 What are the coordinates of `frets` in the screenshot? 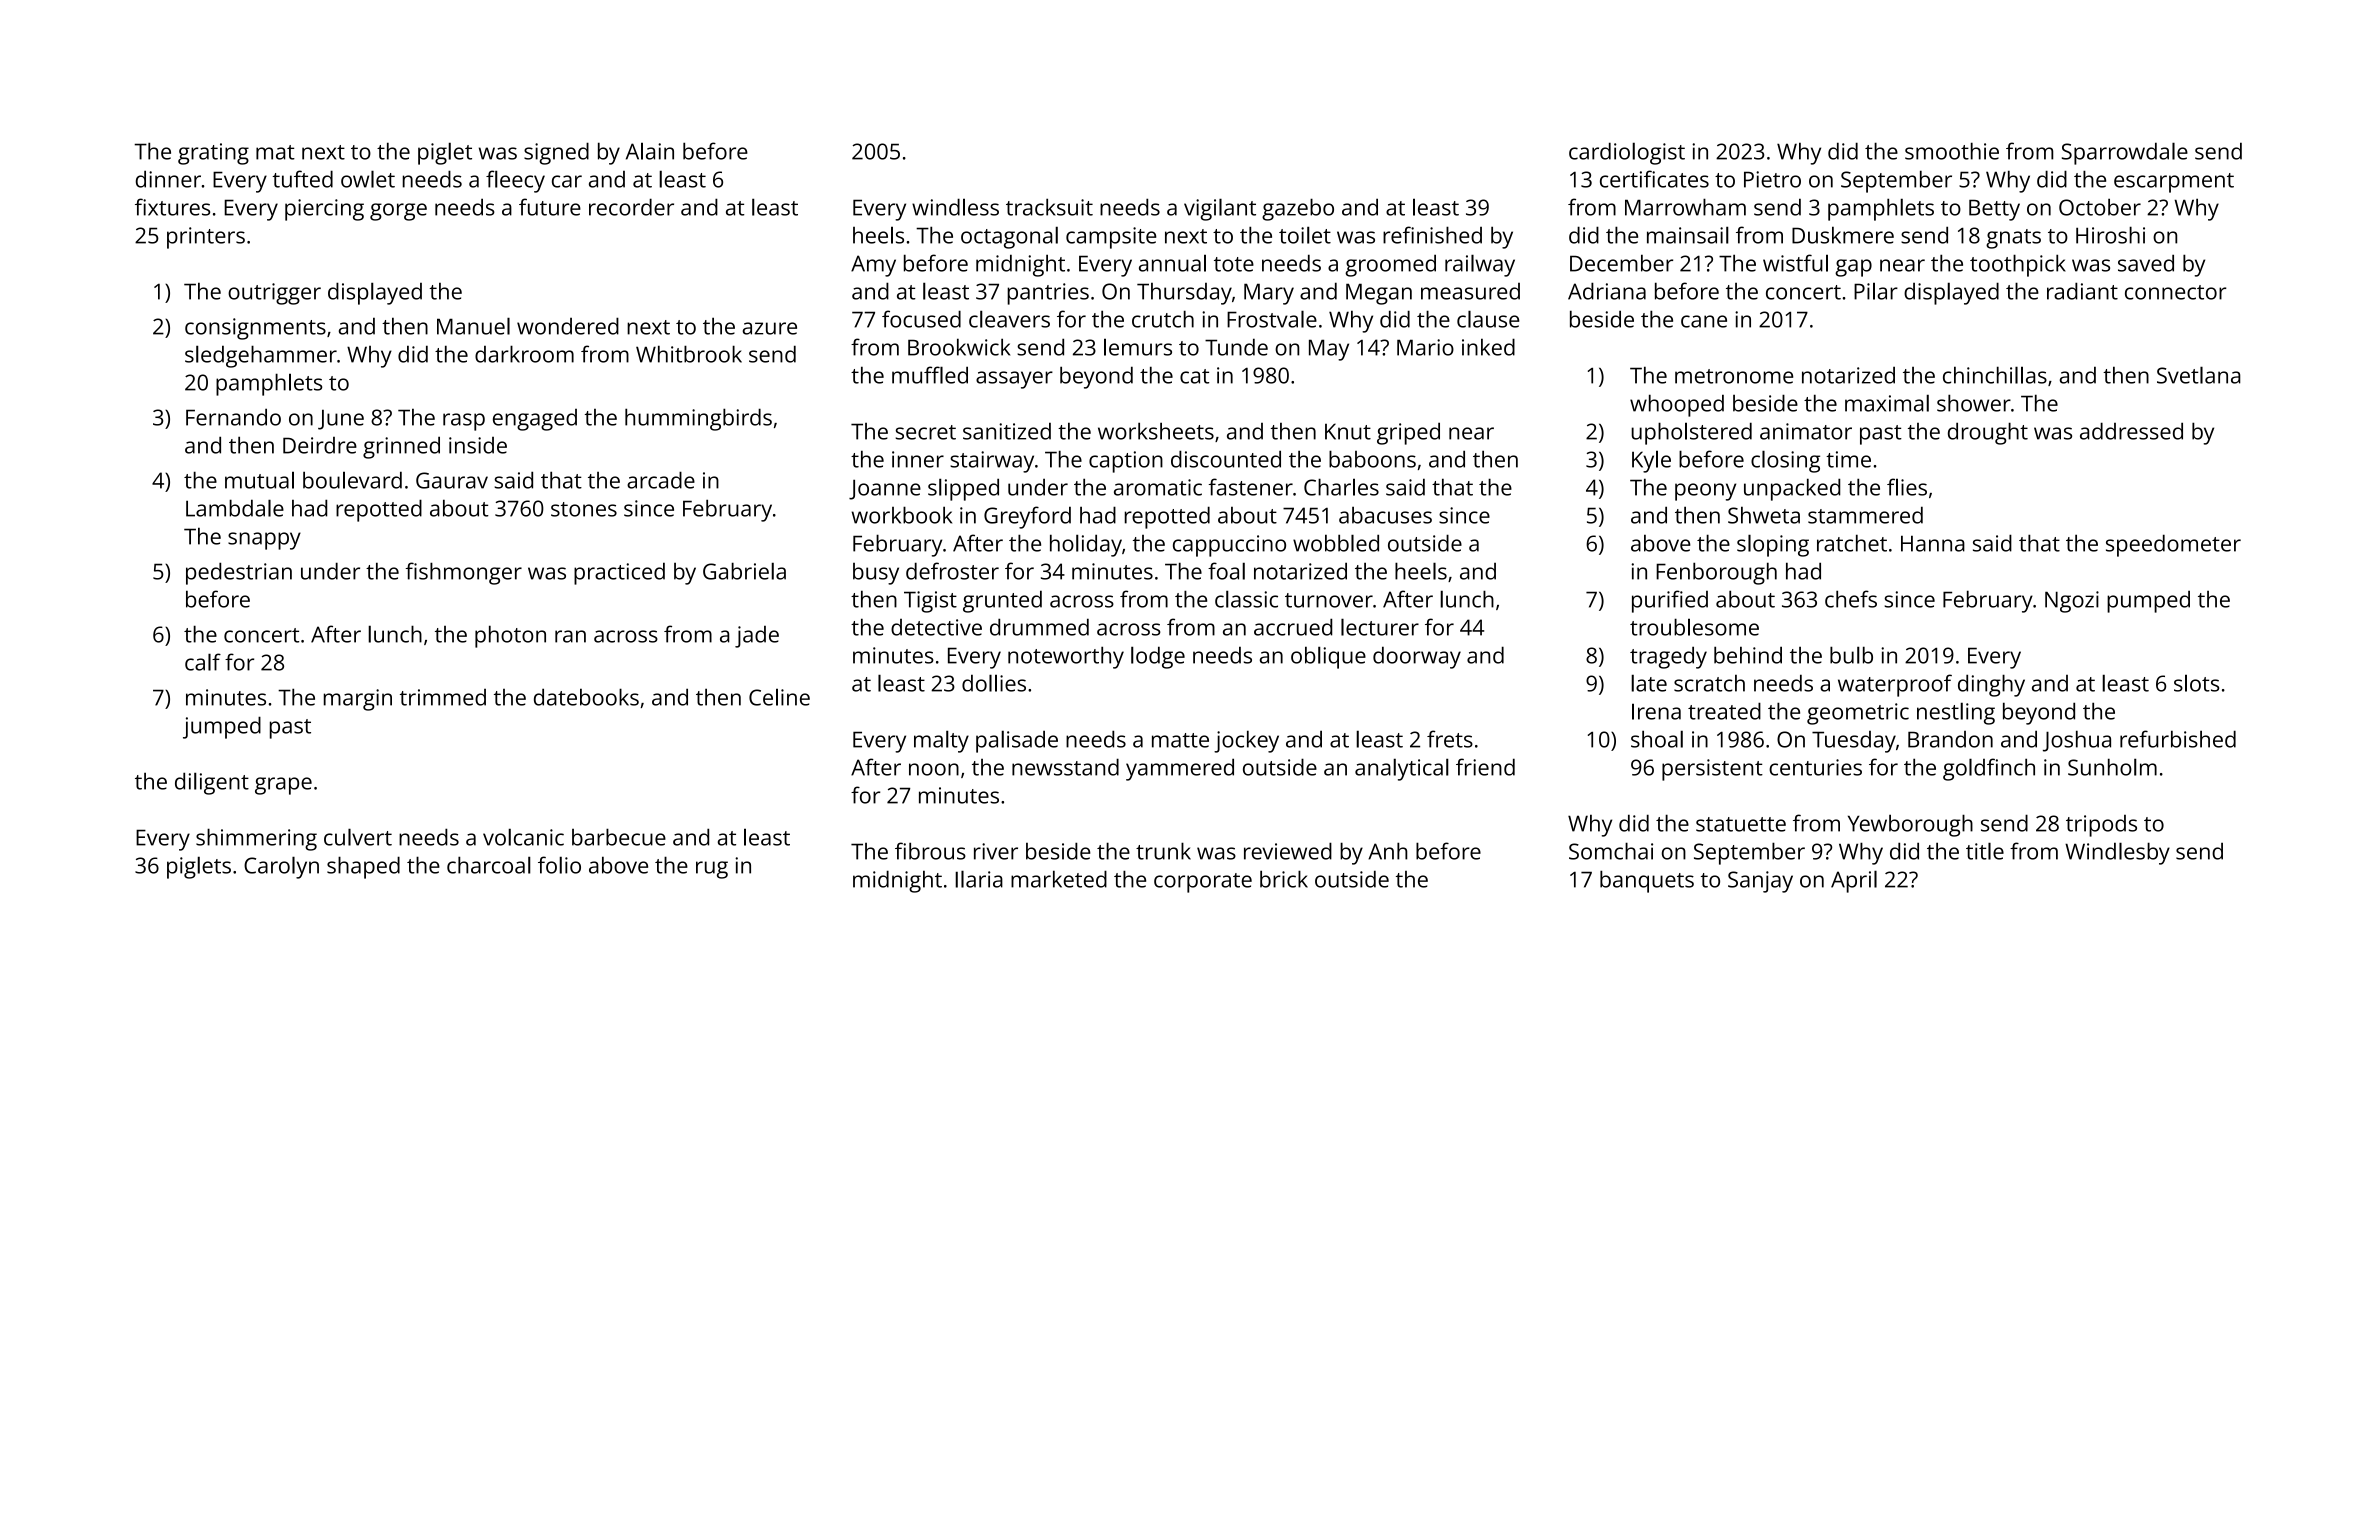 It's located at (1450, 739).
